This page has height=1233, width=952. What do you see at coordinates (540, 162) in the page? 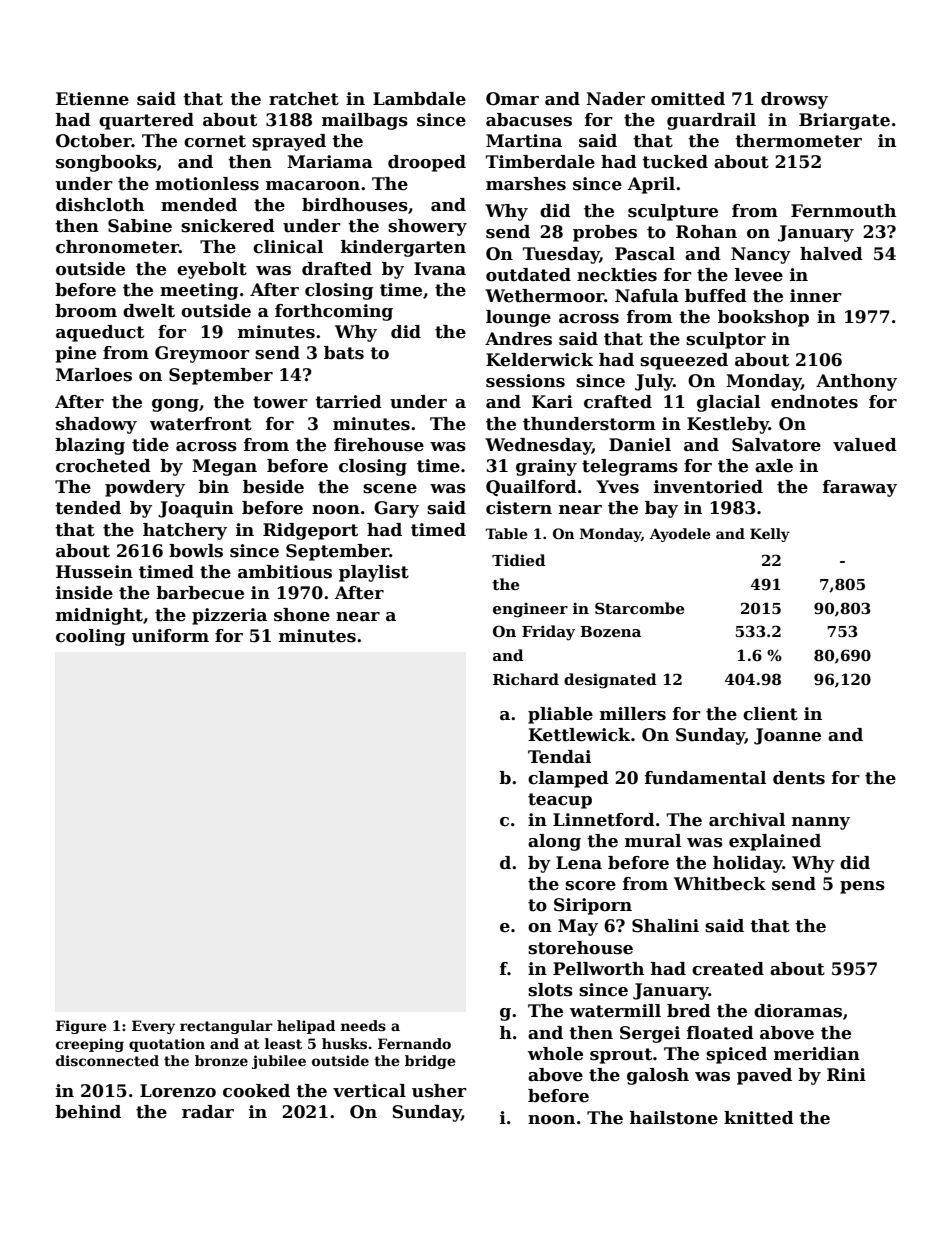
I see `Timberdale` at bounding box center [540, 162].
